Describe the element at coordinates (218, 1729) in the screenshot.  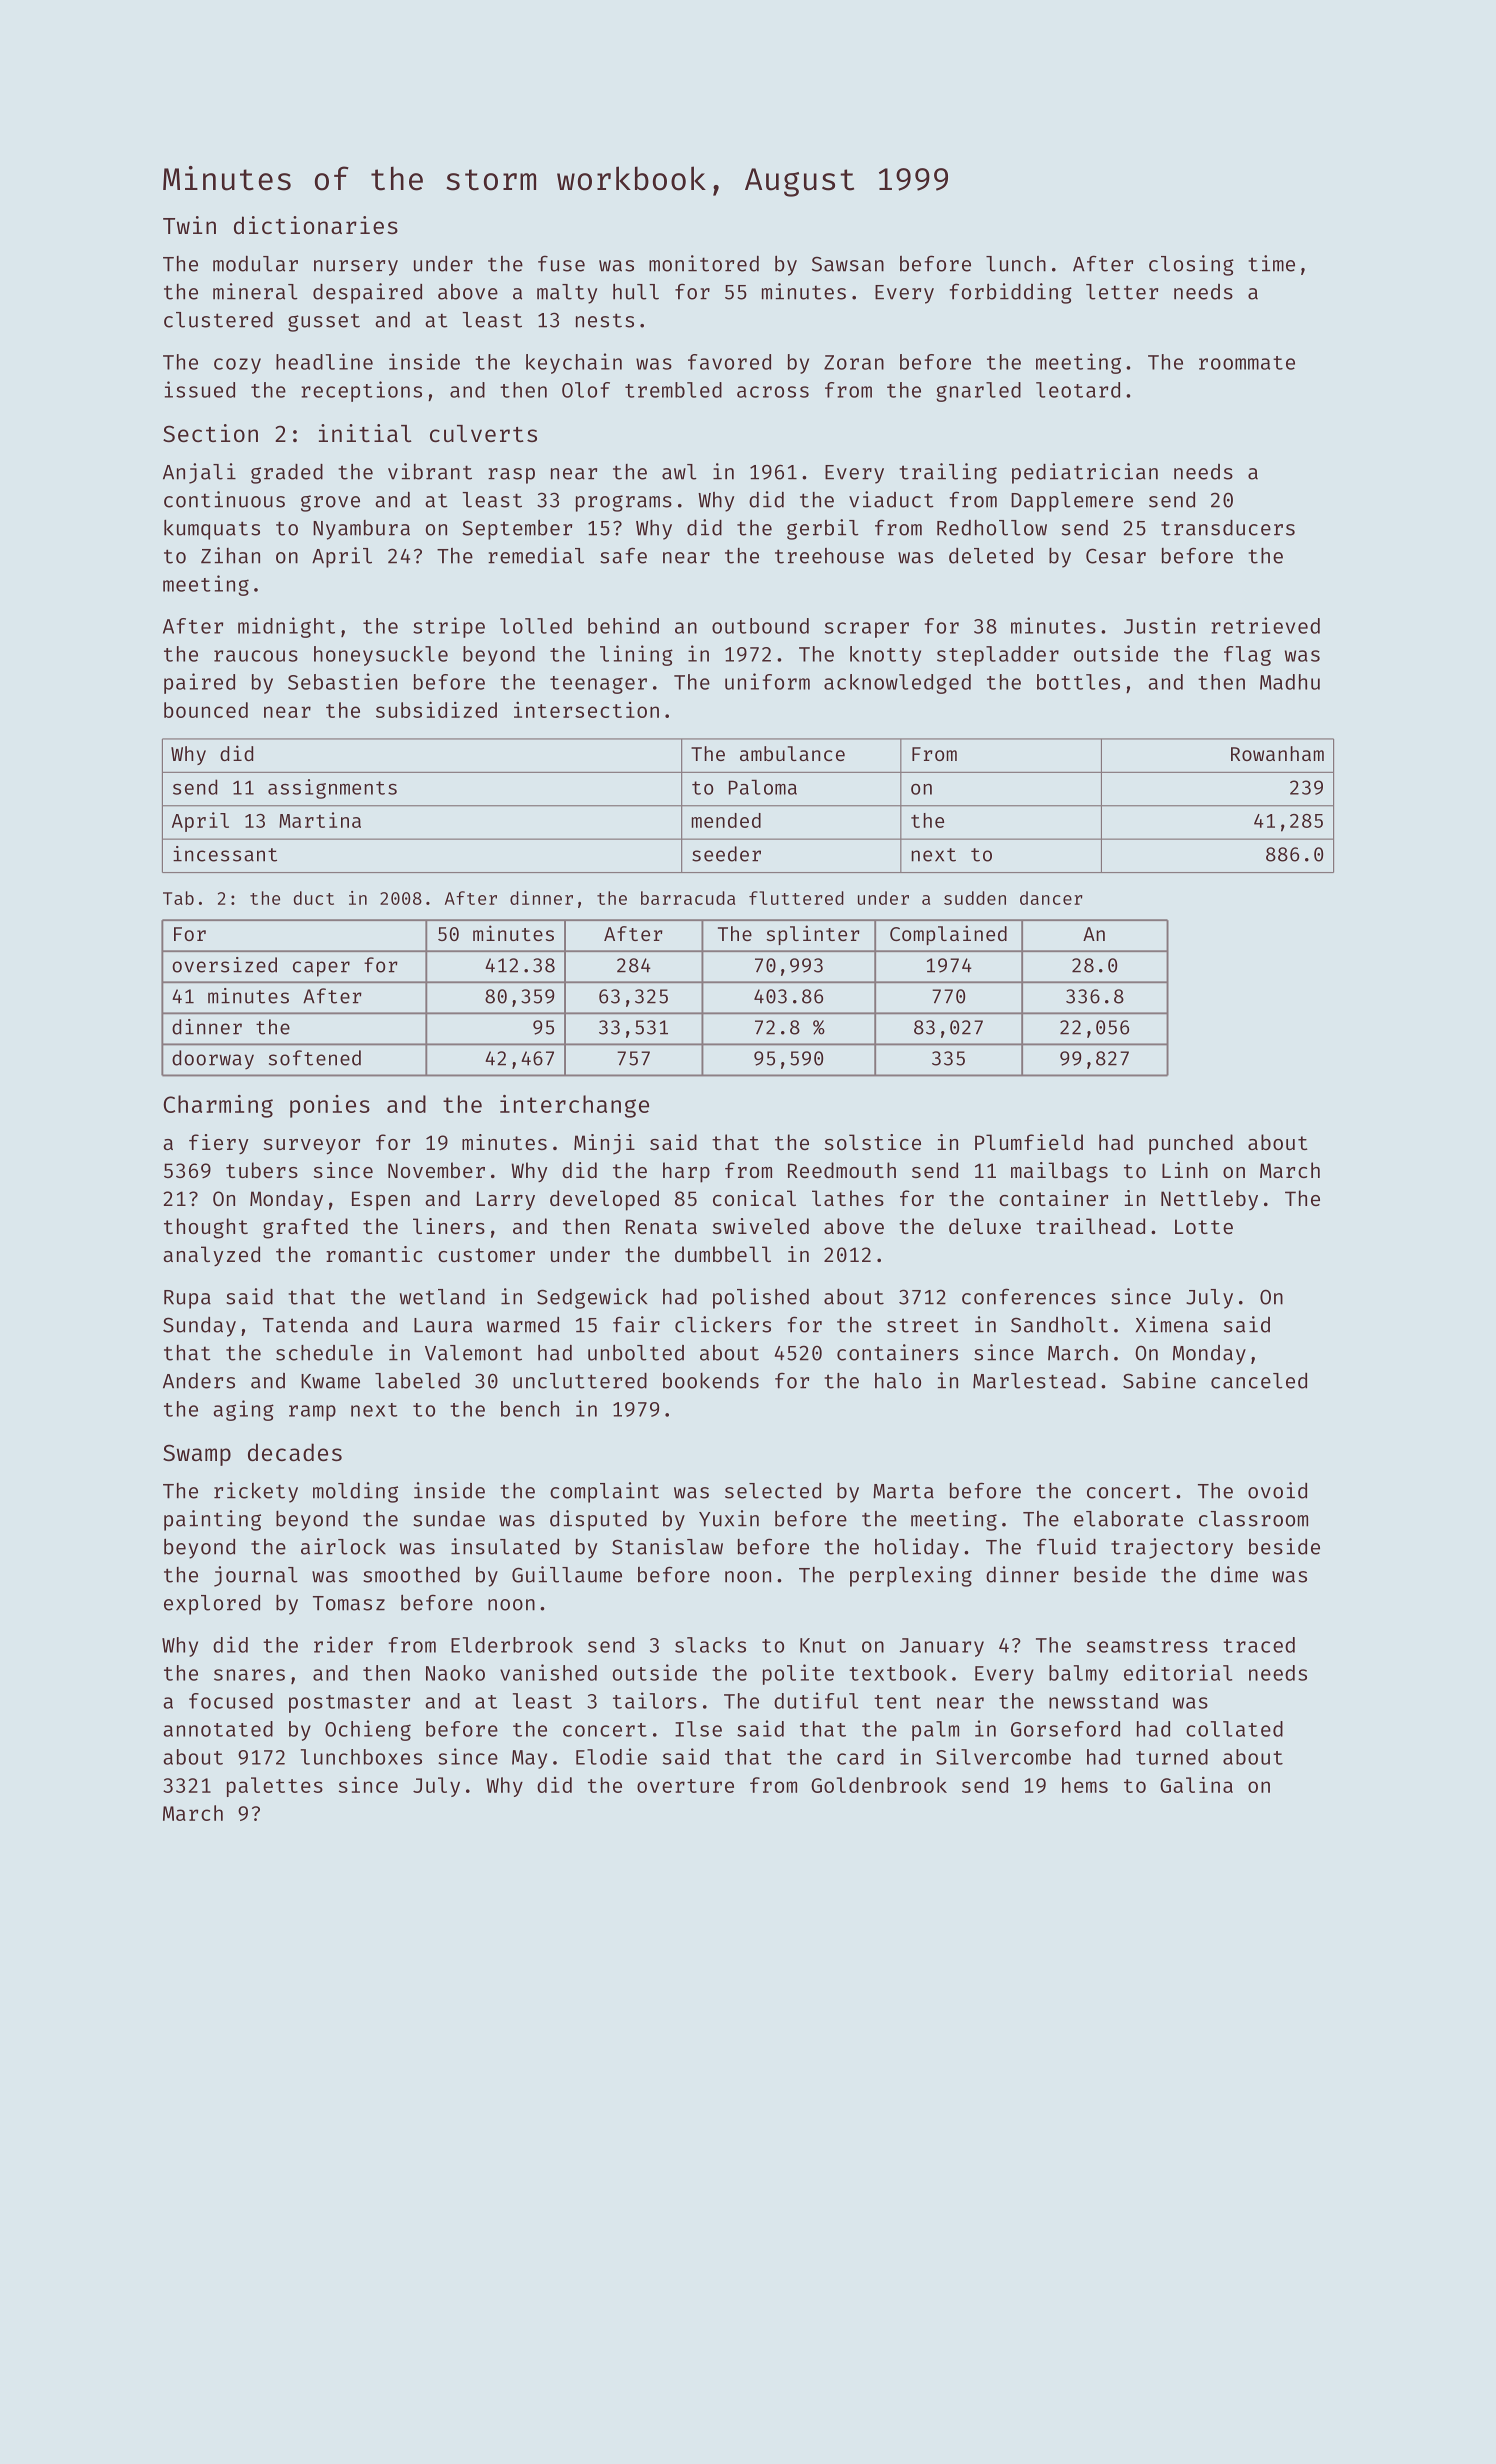
I see `annotated` at that location.
